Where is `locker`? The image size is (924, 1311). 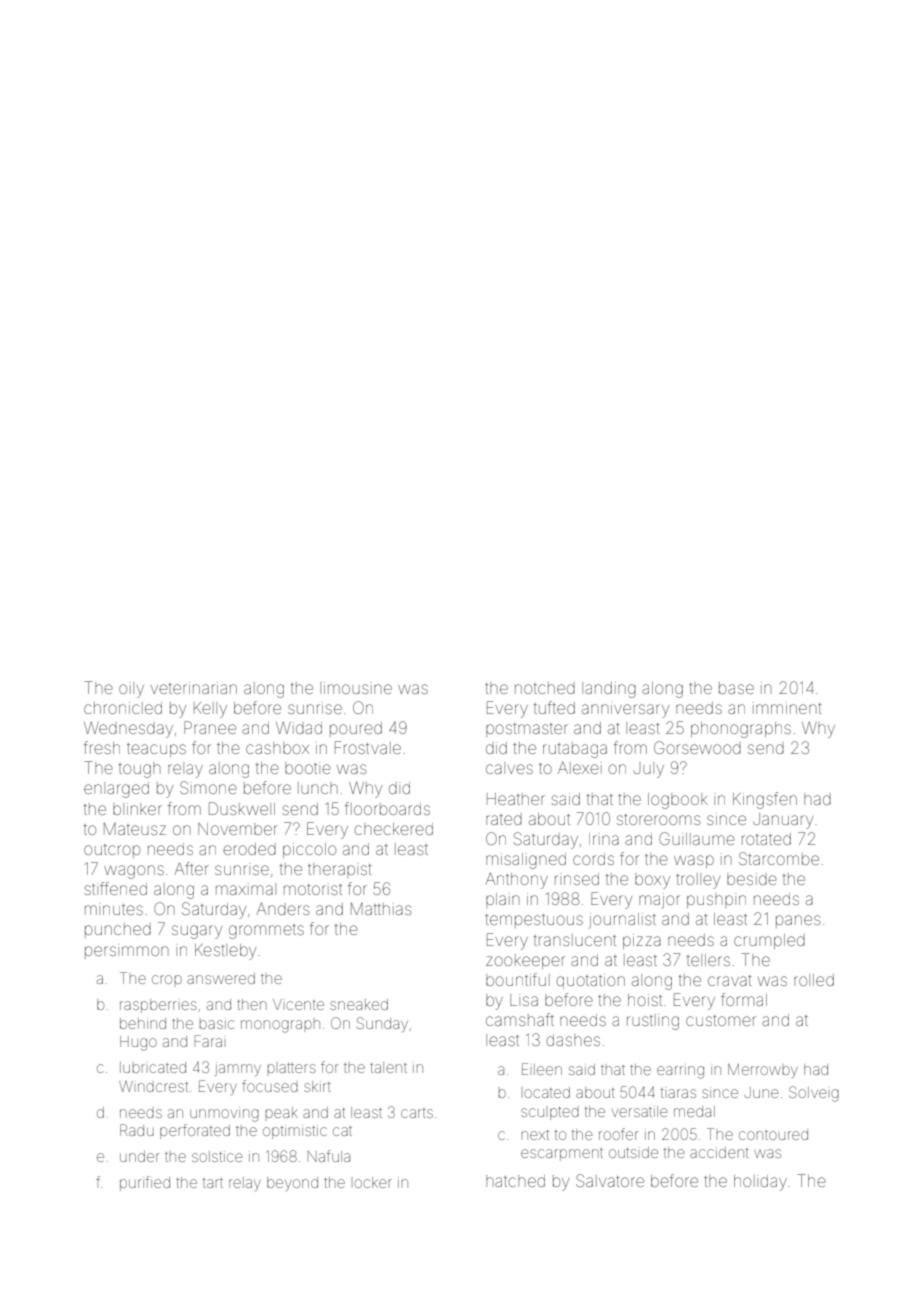
locker is located at coordinates (373, 1182).
